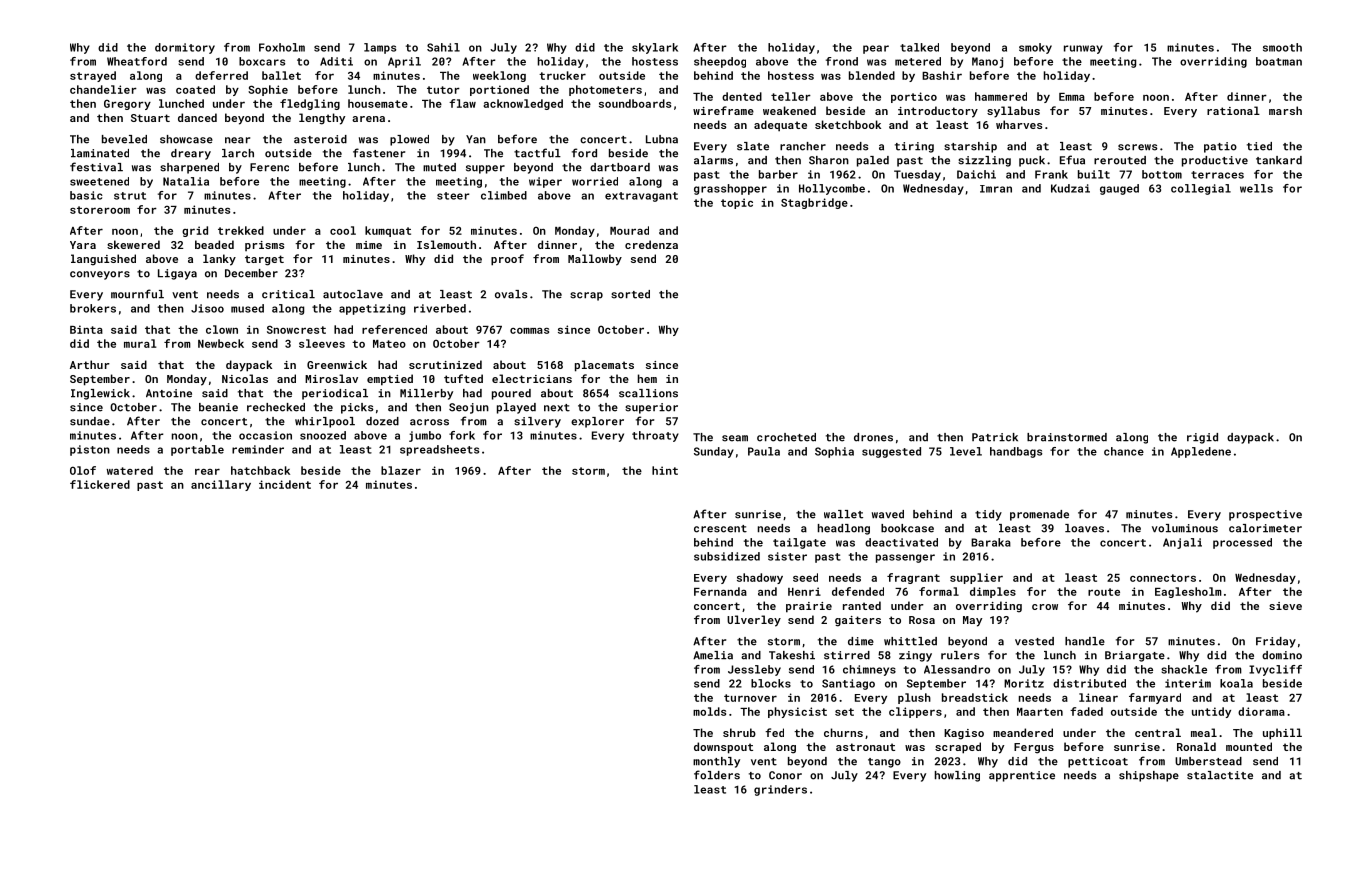  Describe the element at coordinates (1233, 110) in the screenshot. I see `rational` at that location.
